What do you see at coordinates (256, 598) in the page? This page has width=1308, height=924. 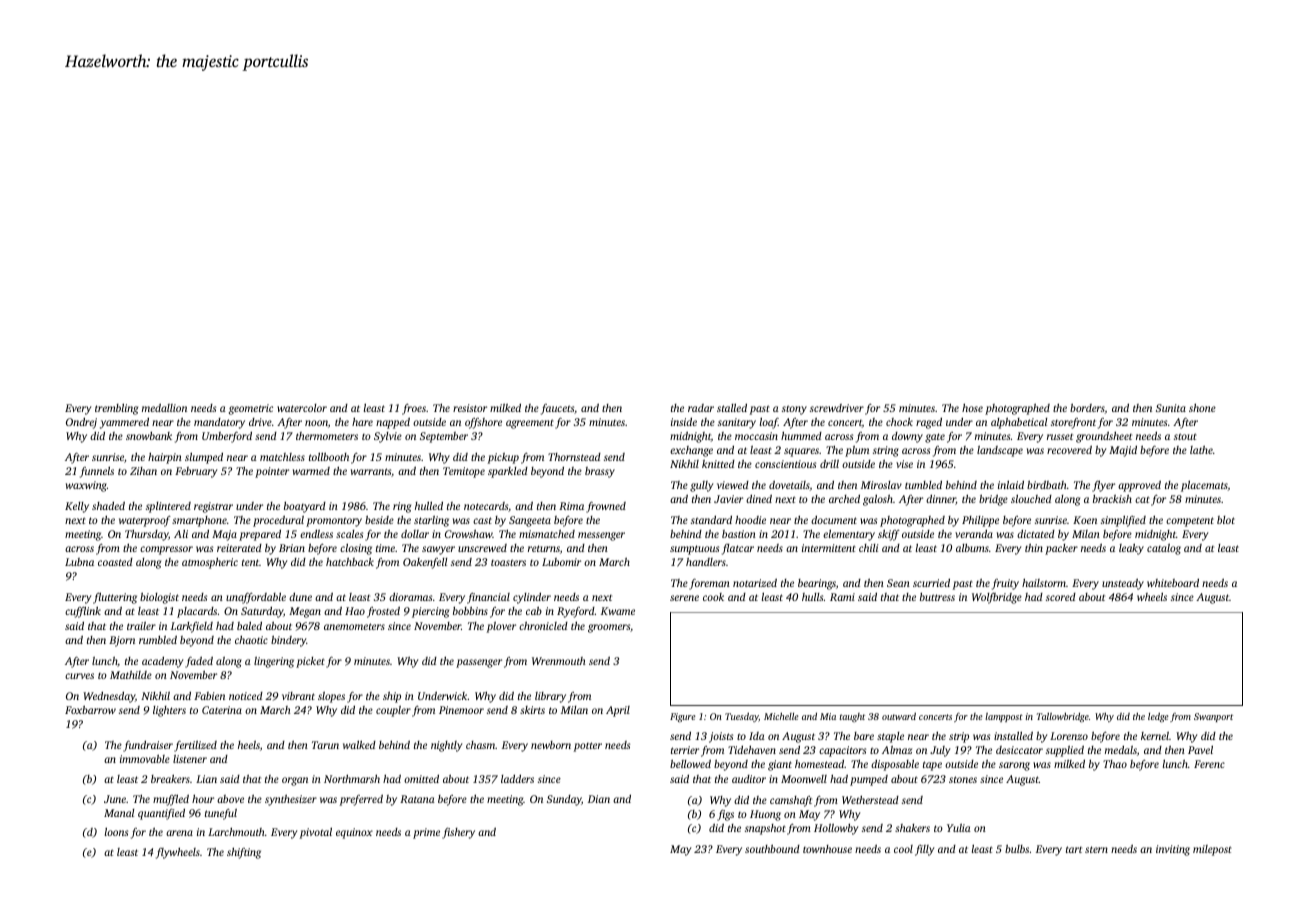 I see `unaffordable` at bounding box center [256, 598].
